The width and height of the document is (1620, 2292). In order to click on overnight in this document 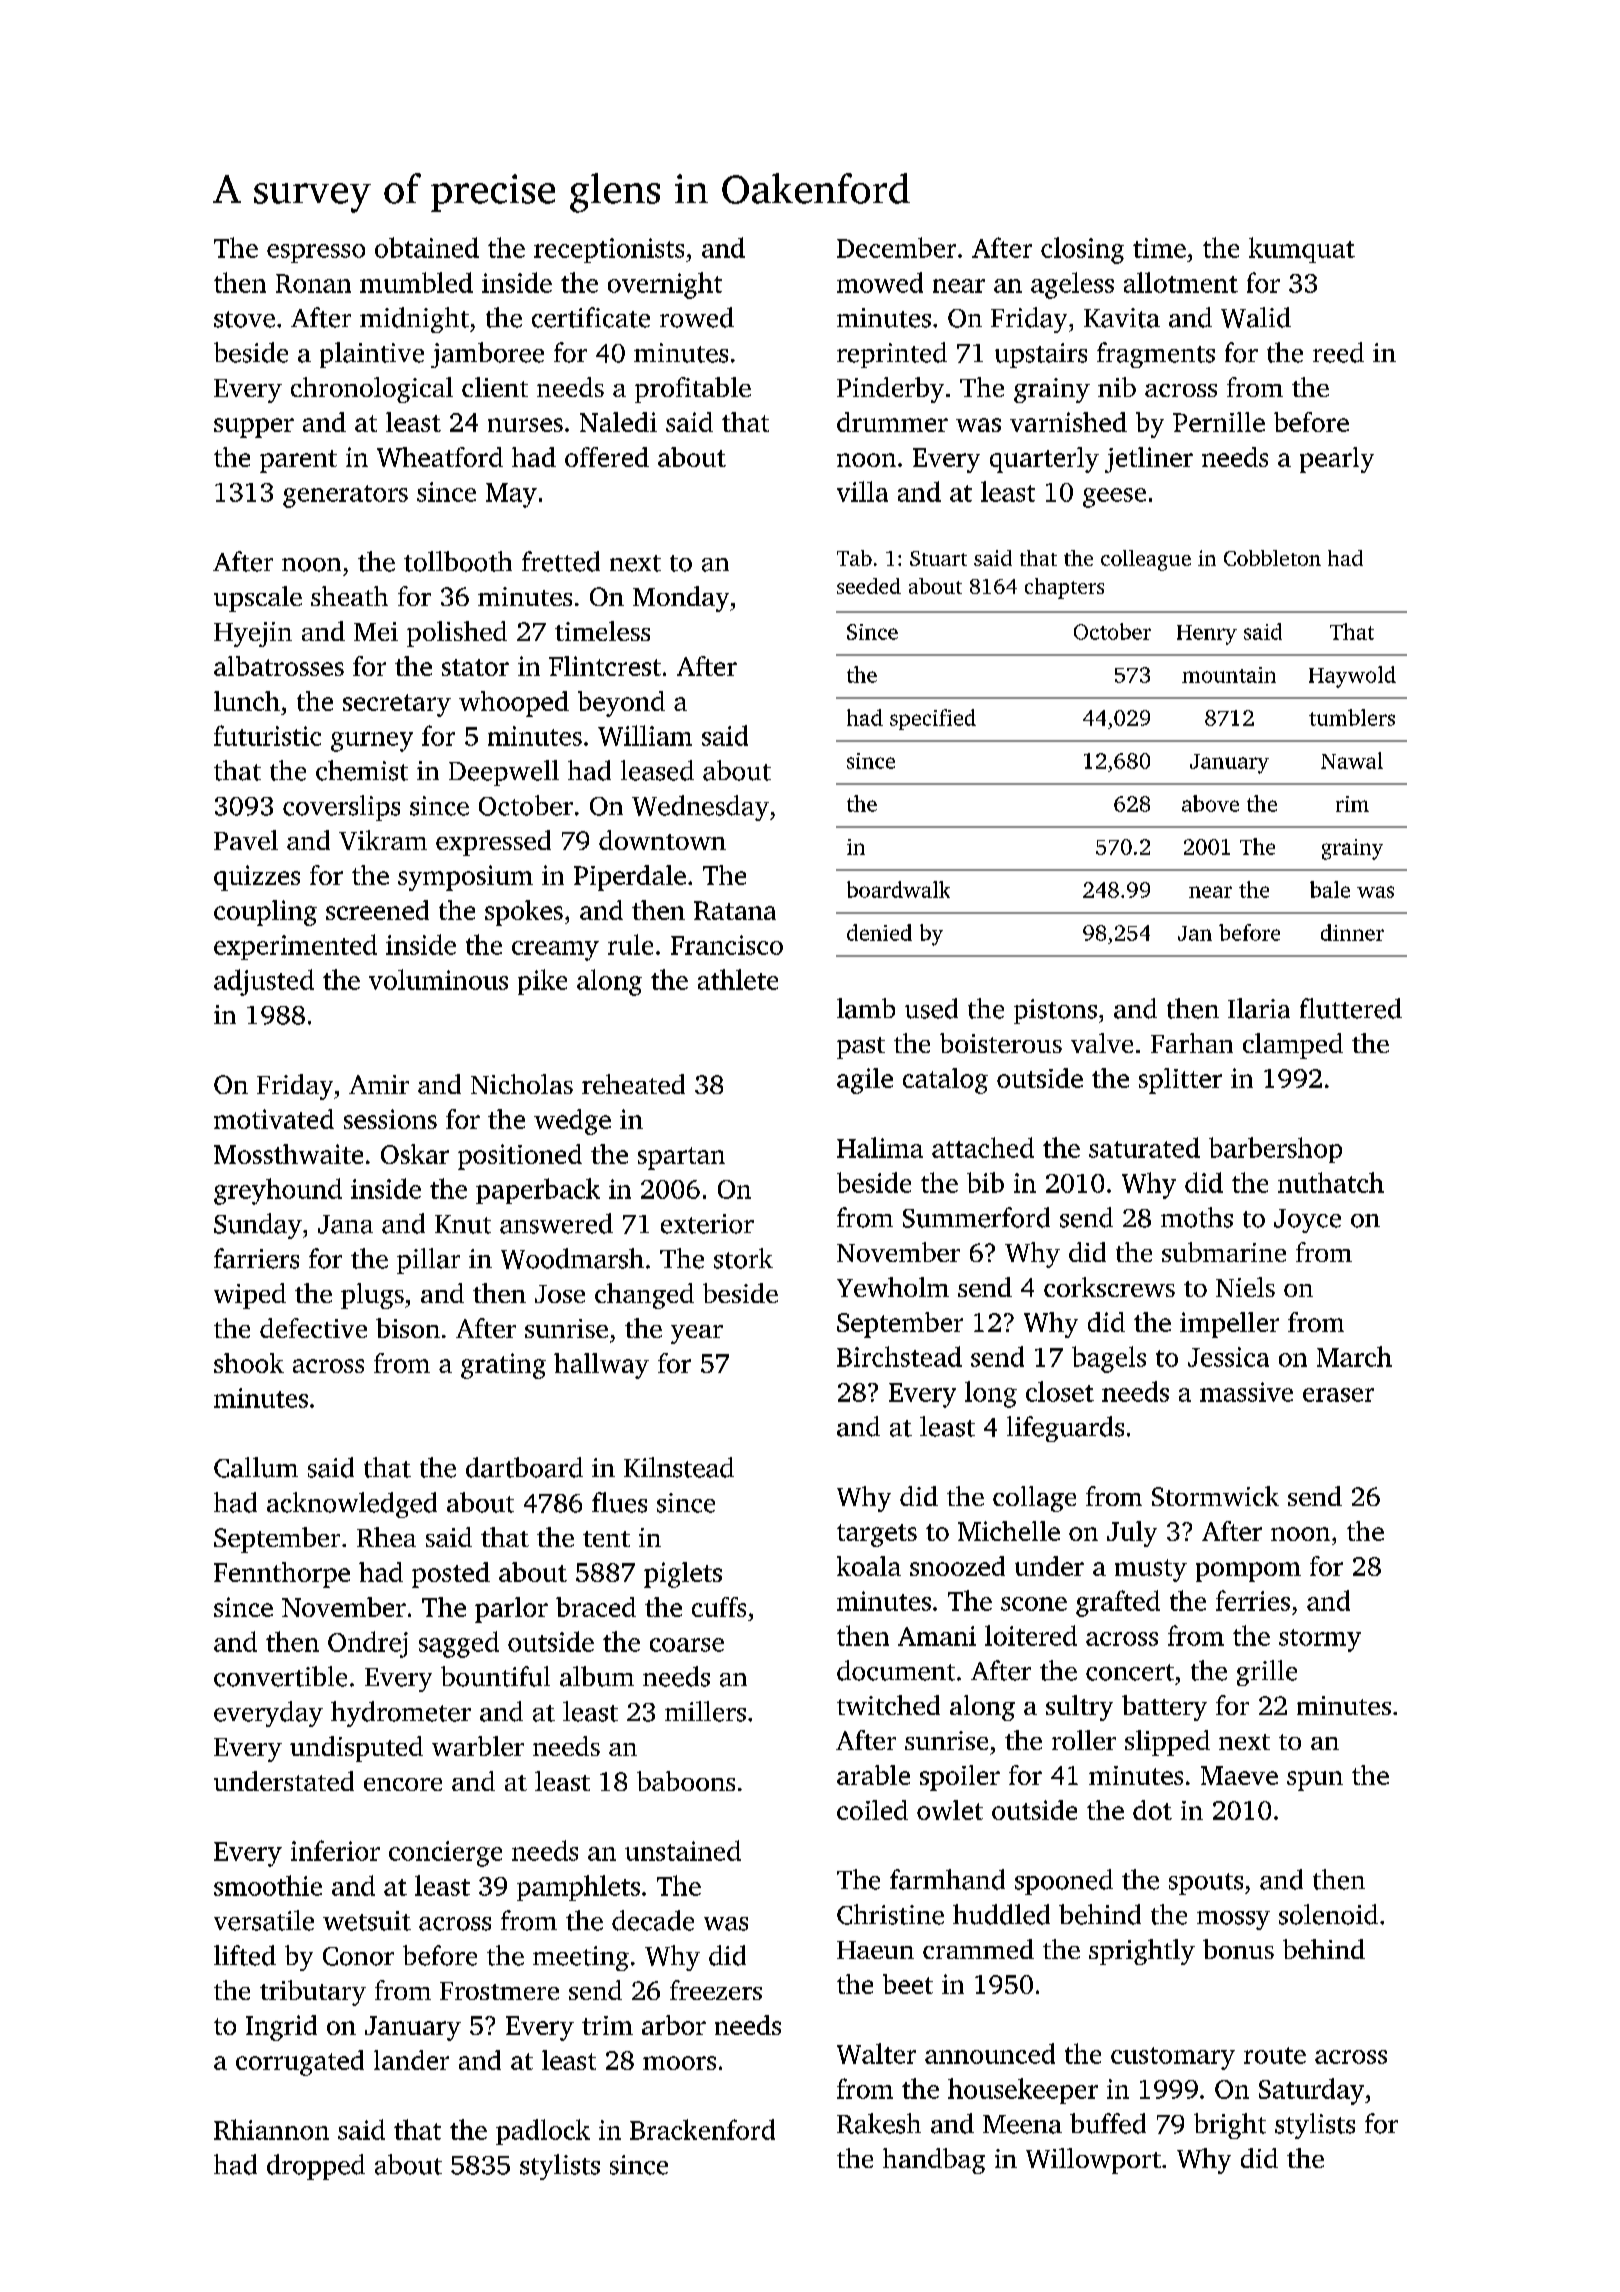, I will do `click(665, 285)`.
